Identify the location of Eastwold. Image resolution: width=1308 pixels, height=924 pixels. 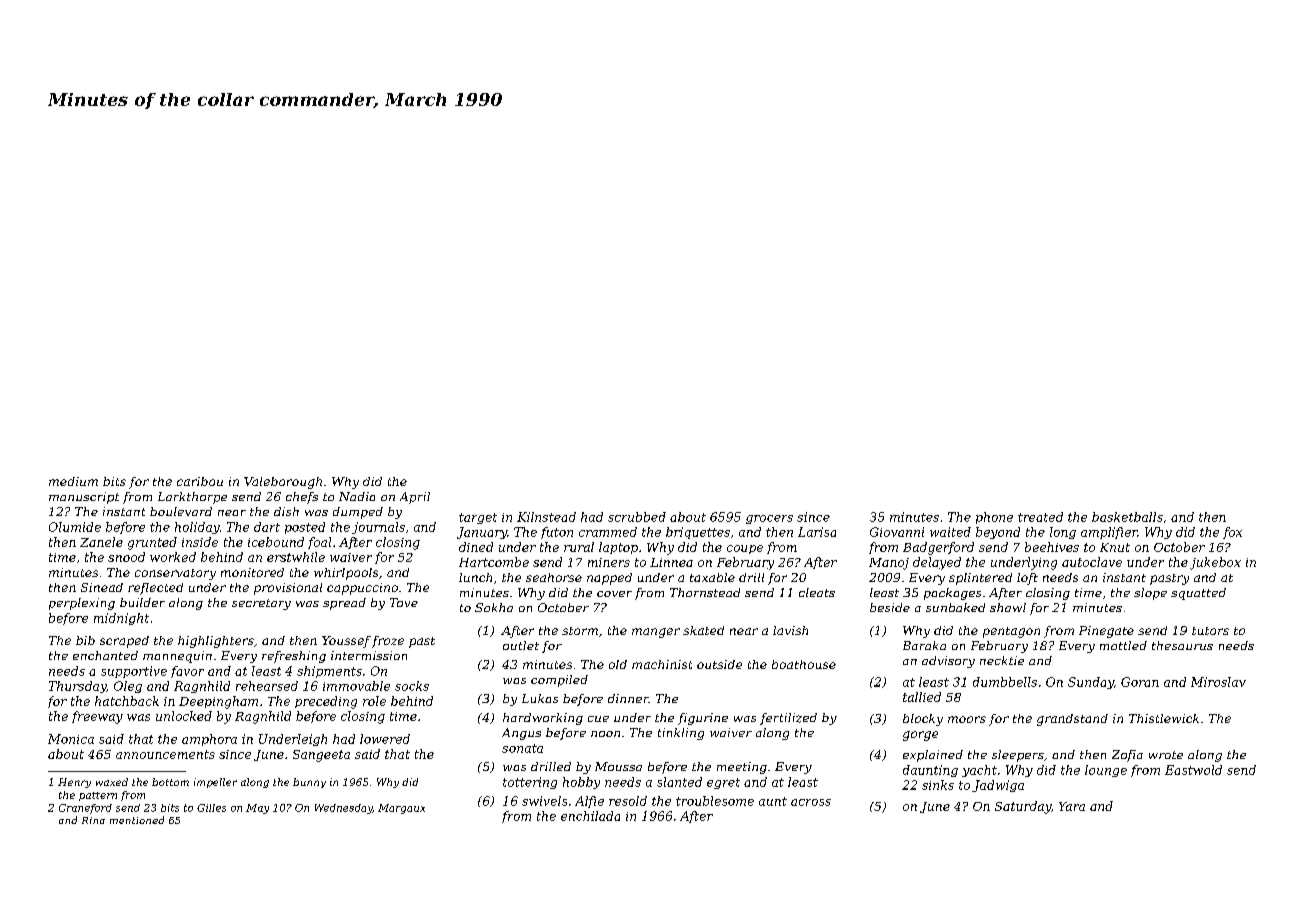
(1193, 770).
